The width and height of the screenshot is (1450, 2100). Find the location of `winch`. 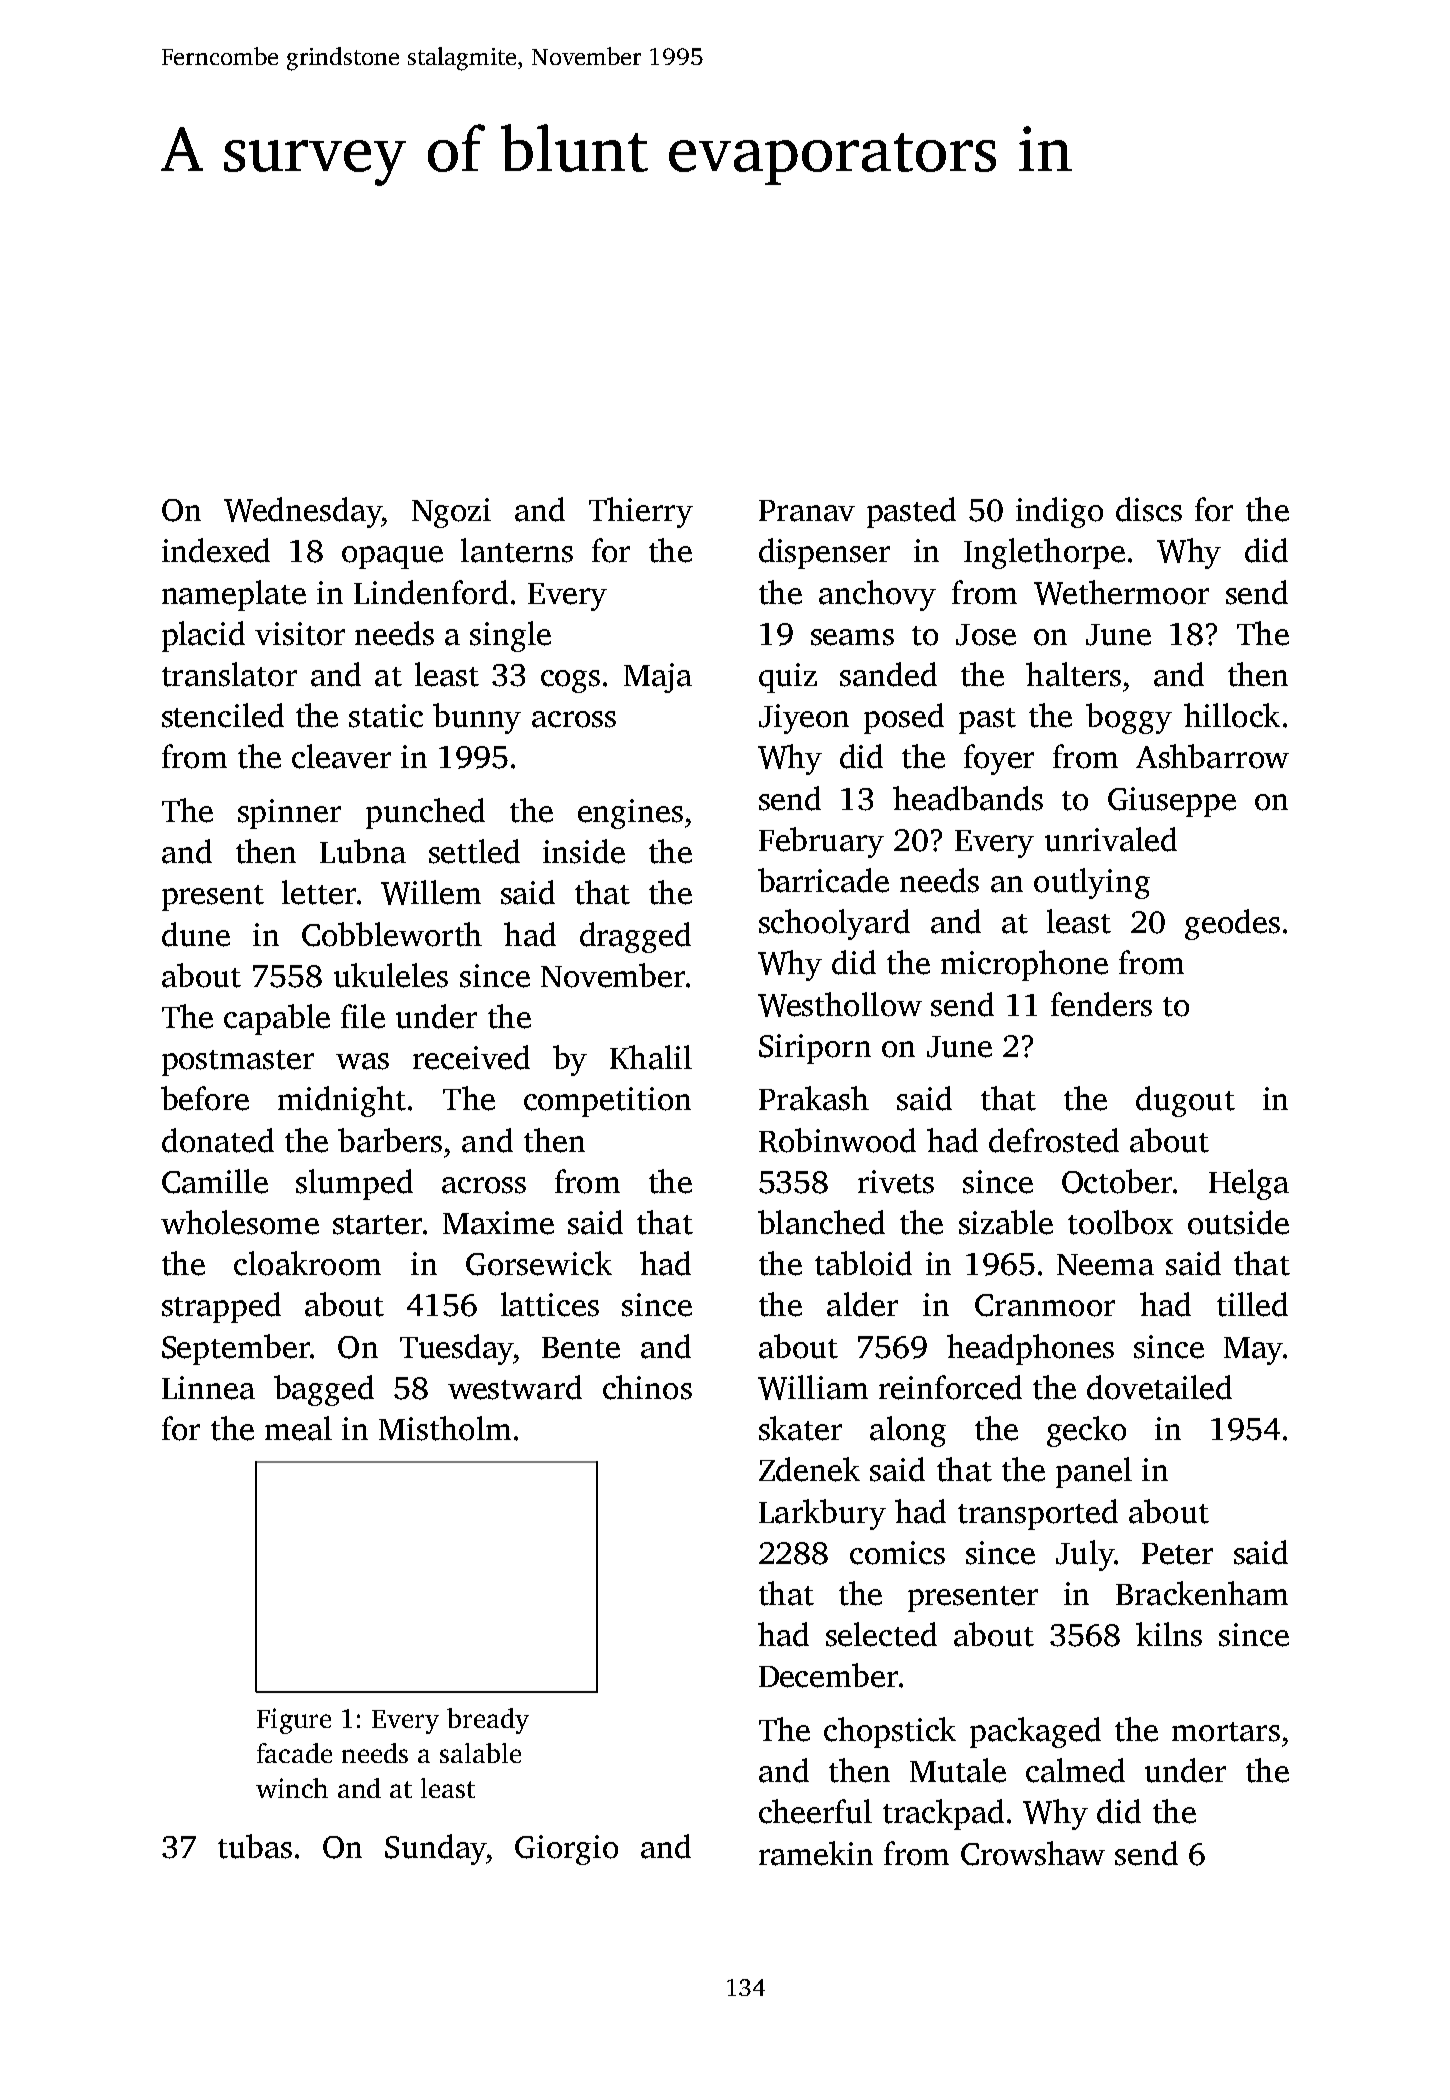

winch is located at coordinates (292, 1788).
